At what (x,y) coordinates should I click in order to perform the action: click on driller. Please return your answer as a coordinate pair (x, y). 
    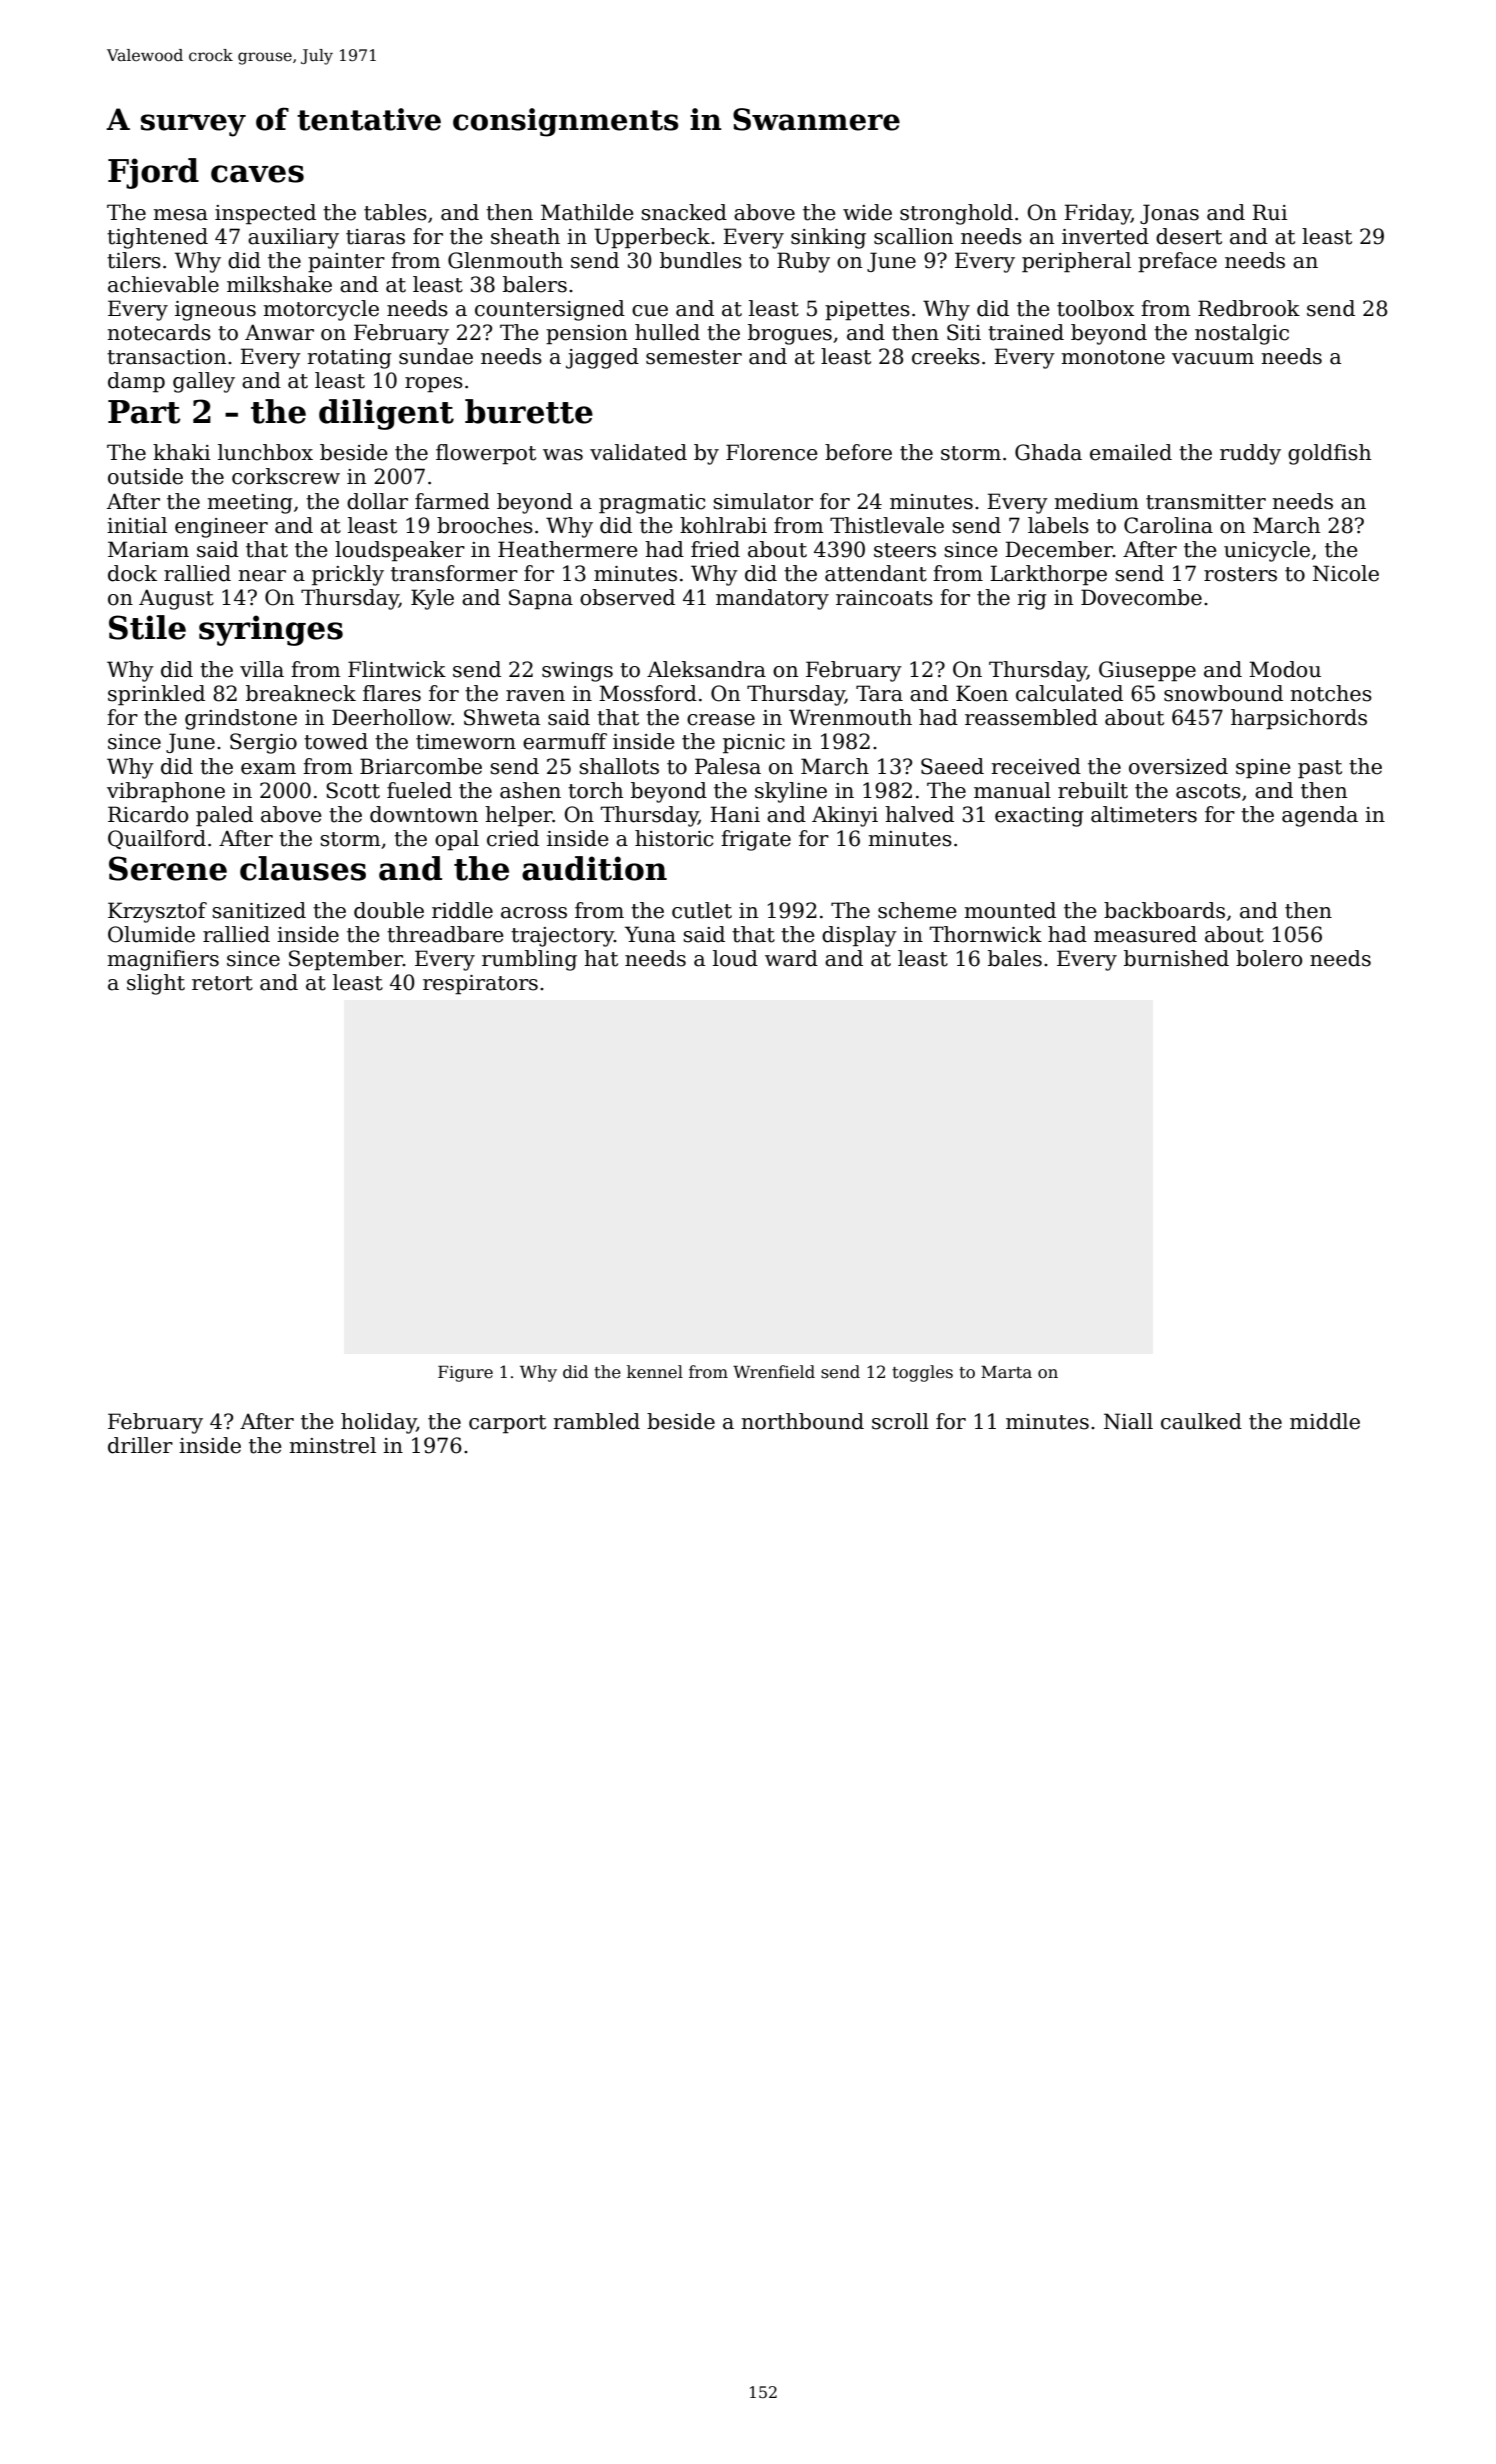
    Looking at the image, I should click on (140, 1445).
